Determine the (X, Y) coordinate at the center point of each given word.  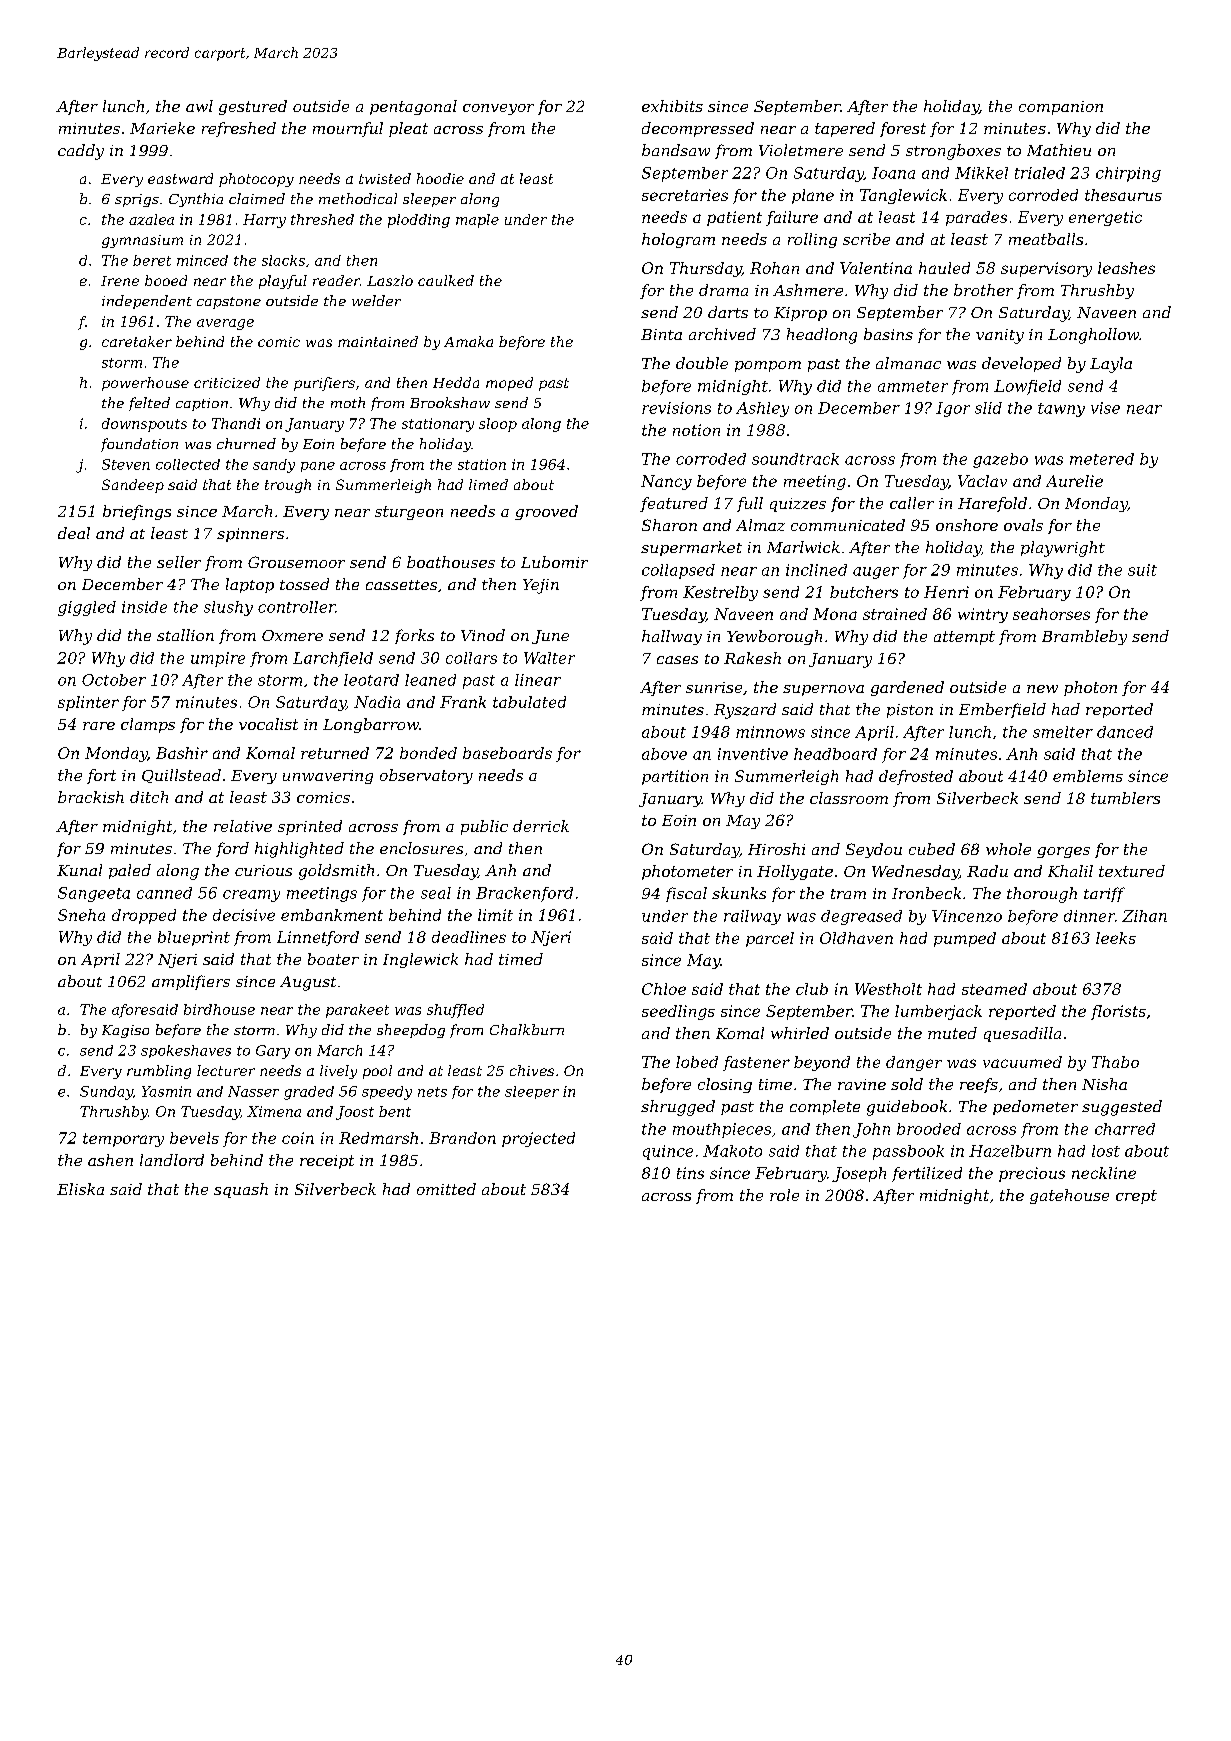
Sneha (81, 915)
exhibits (672, 106)
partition (675, 777)
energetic (1105, 218)
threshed (322, 219)
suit (1142, 570)
